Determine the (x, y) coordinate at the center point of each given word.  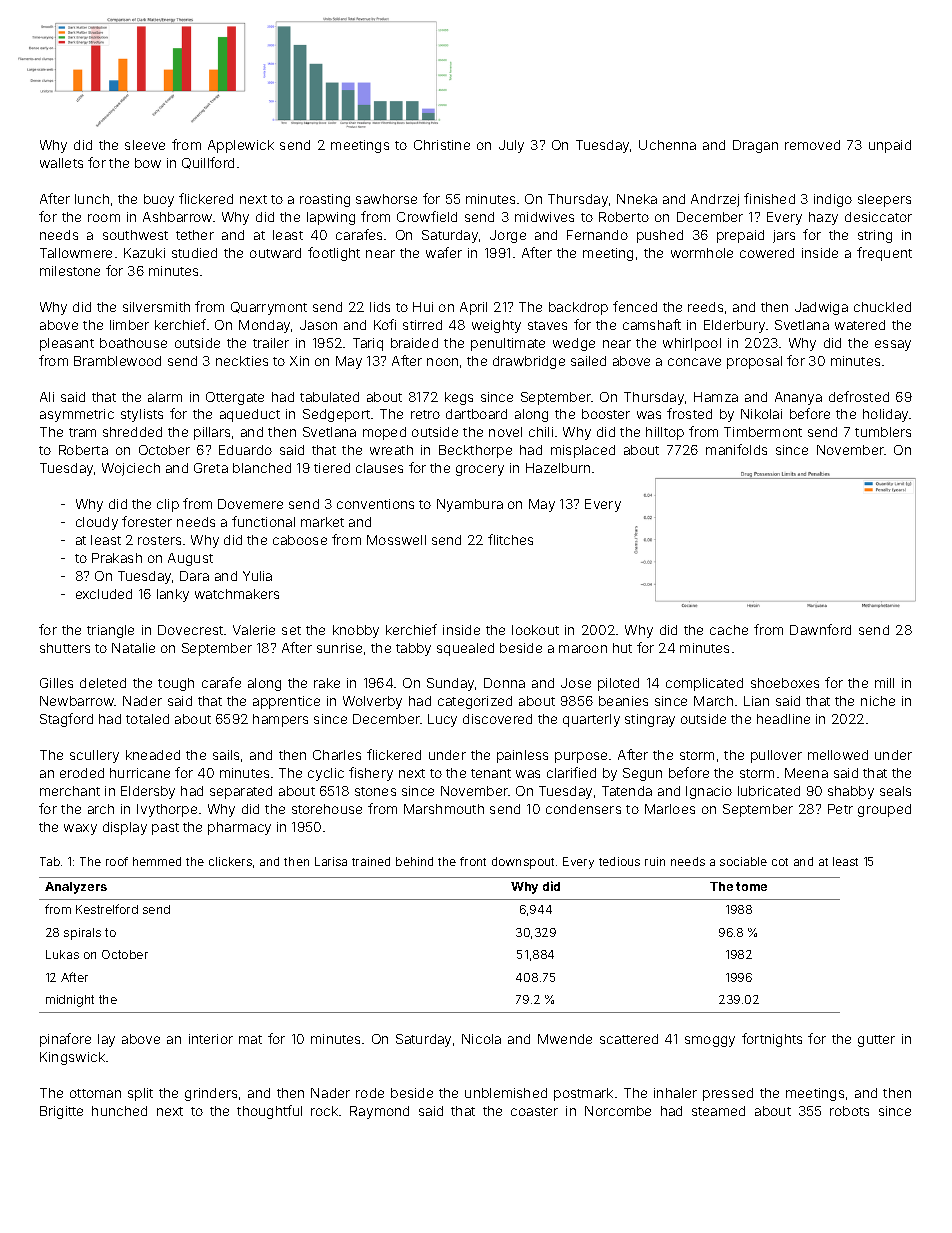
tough (176, 684)
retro (425, 414)
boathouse (133, 343)
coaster (534, 1111)
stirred (422, 325)
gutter (876, 1041)
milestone (70, 271)
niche (878, 701)
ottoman (95, 1093)
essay (893, 345)
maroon (583, 649)
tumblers (883, 432)
